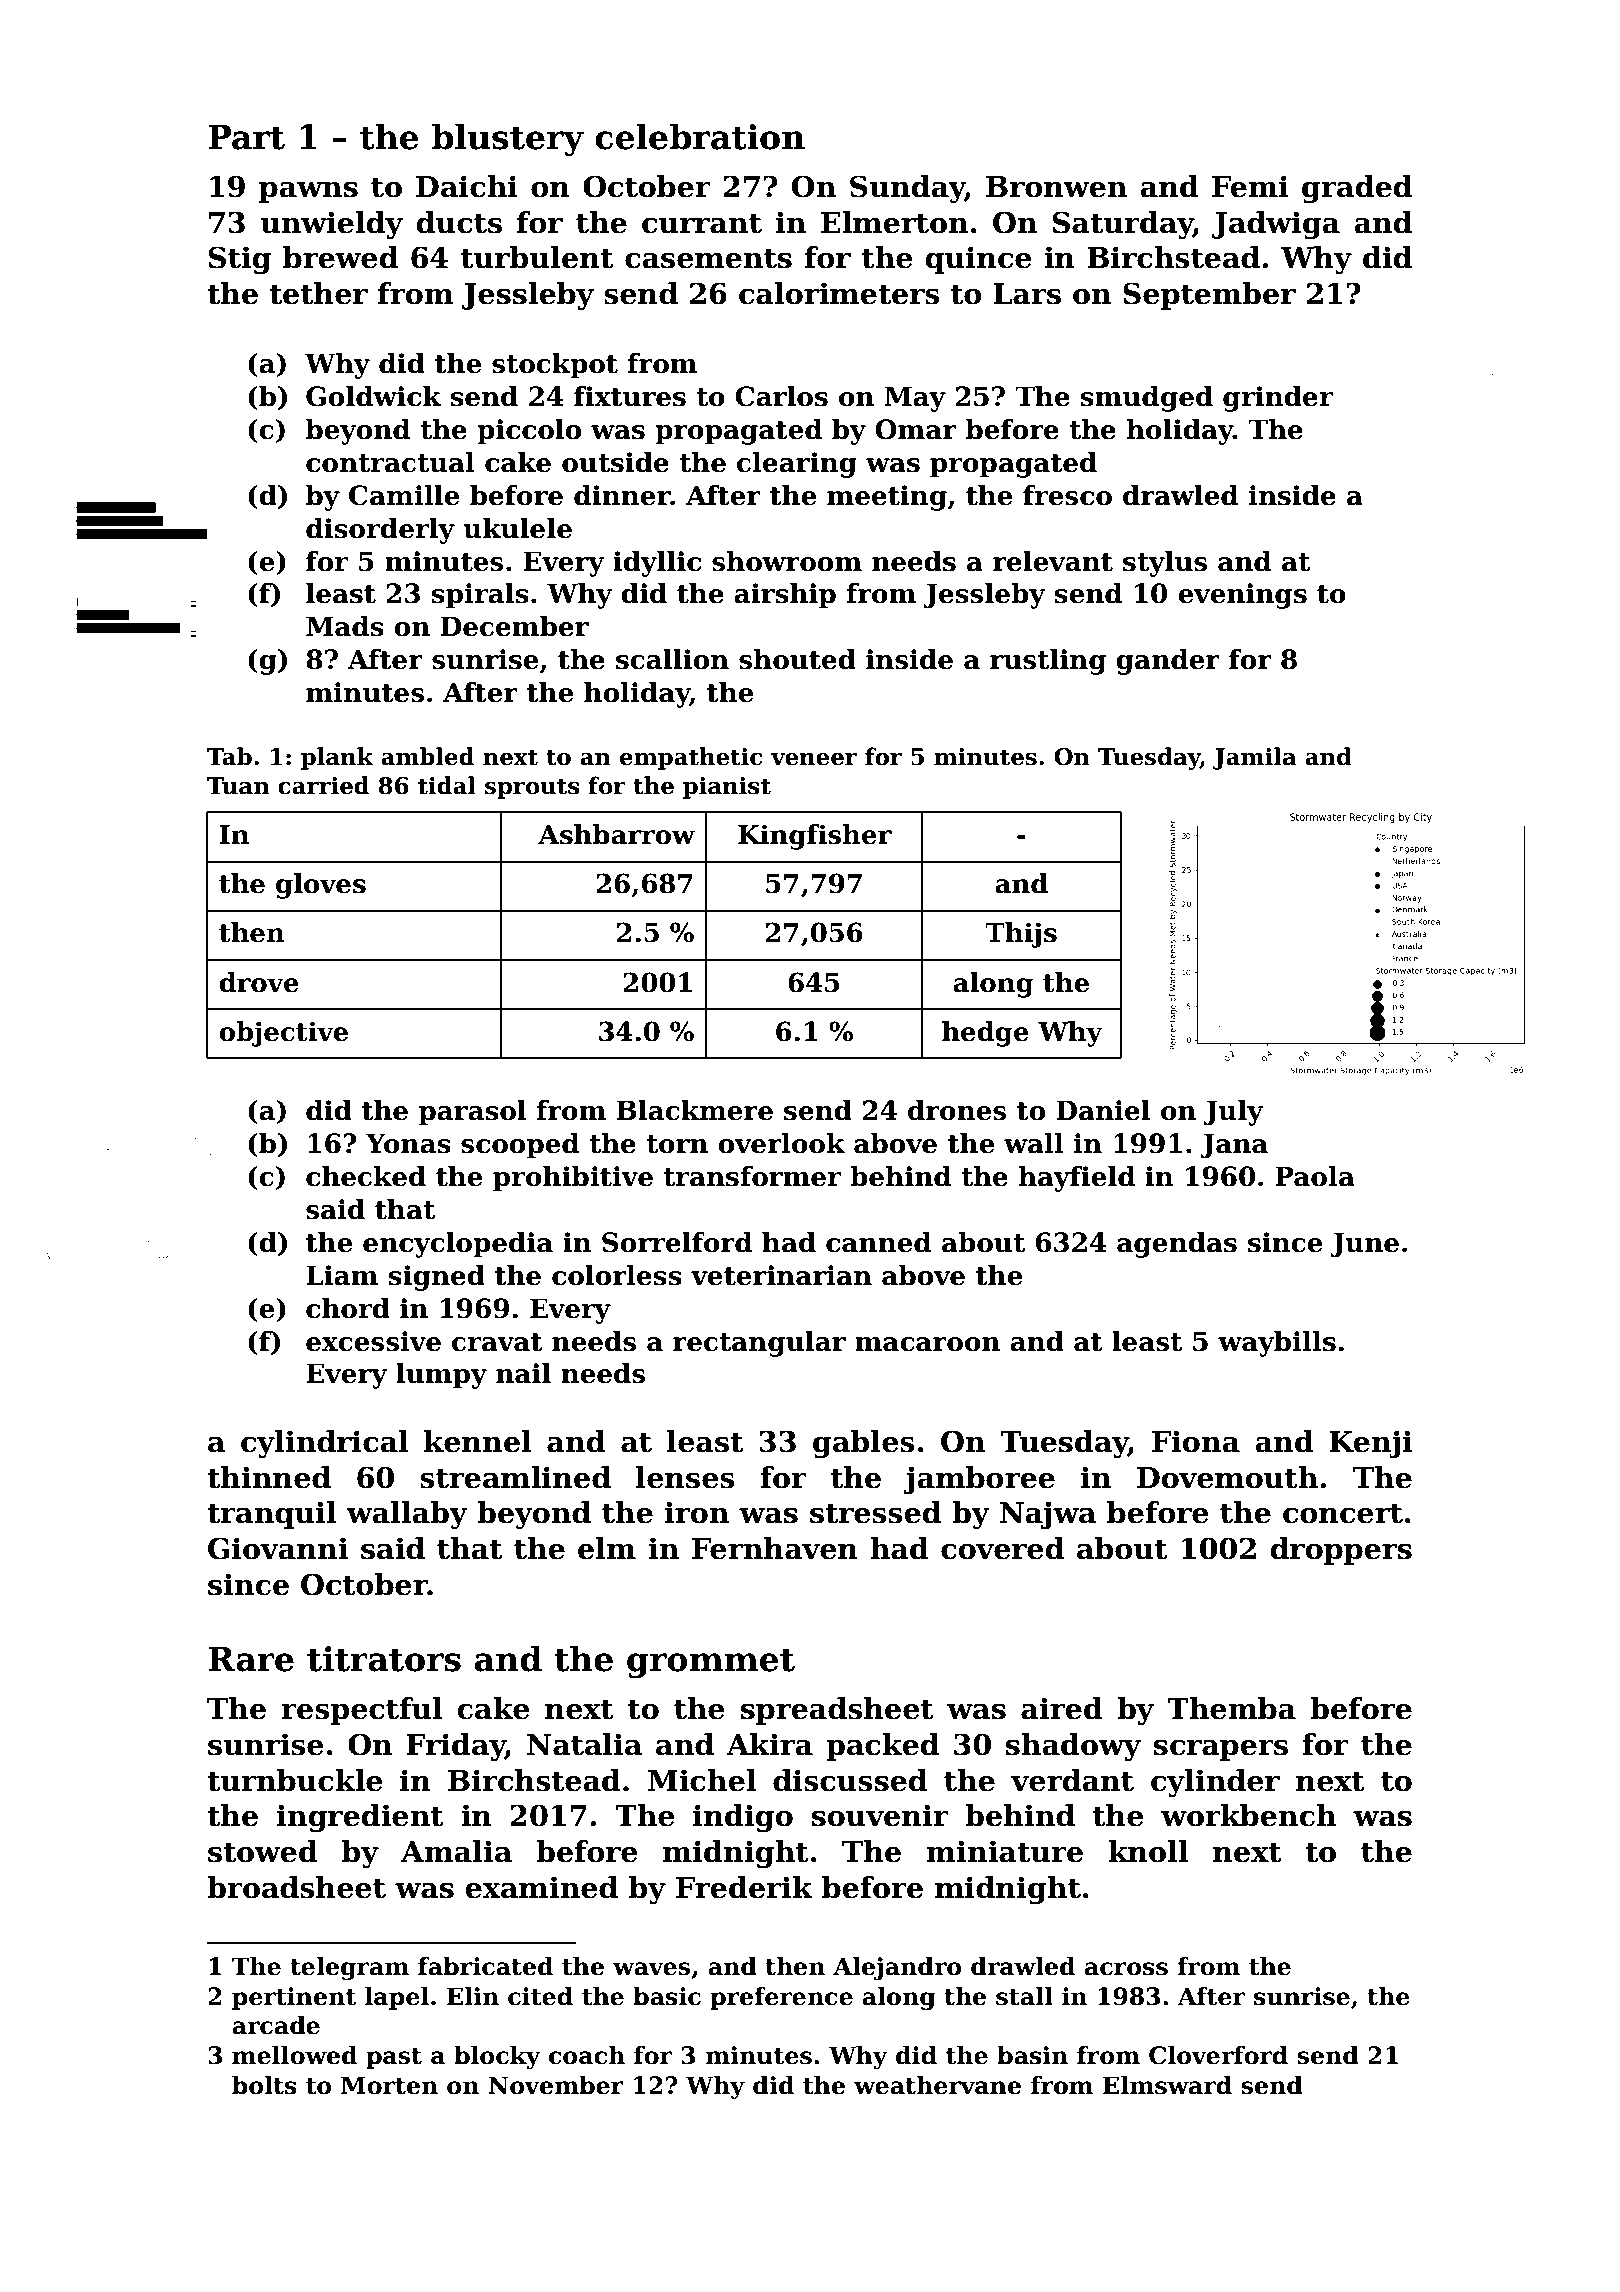 The image size is (1620, 2292). Describe the element at coordinates (263, 1851) in the page. I see `stowed` at that location.
